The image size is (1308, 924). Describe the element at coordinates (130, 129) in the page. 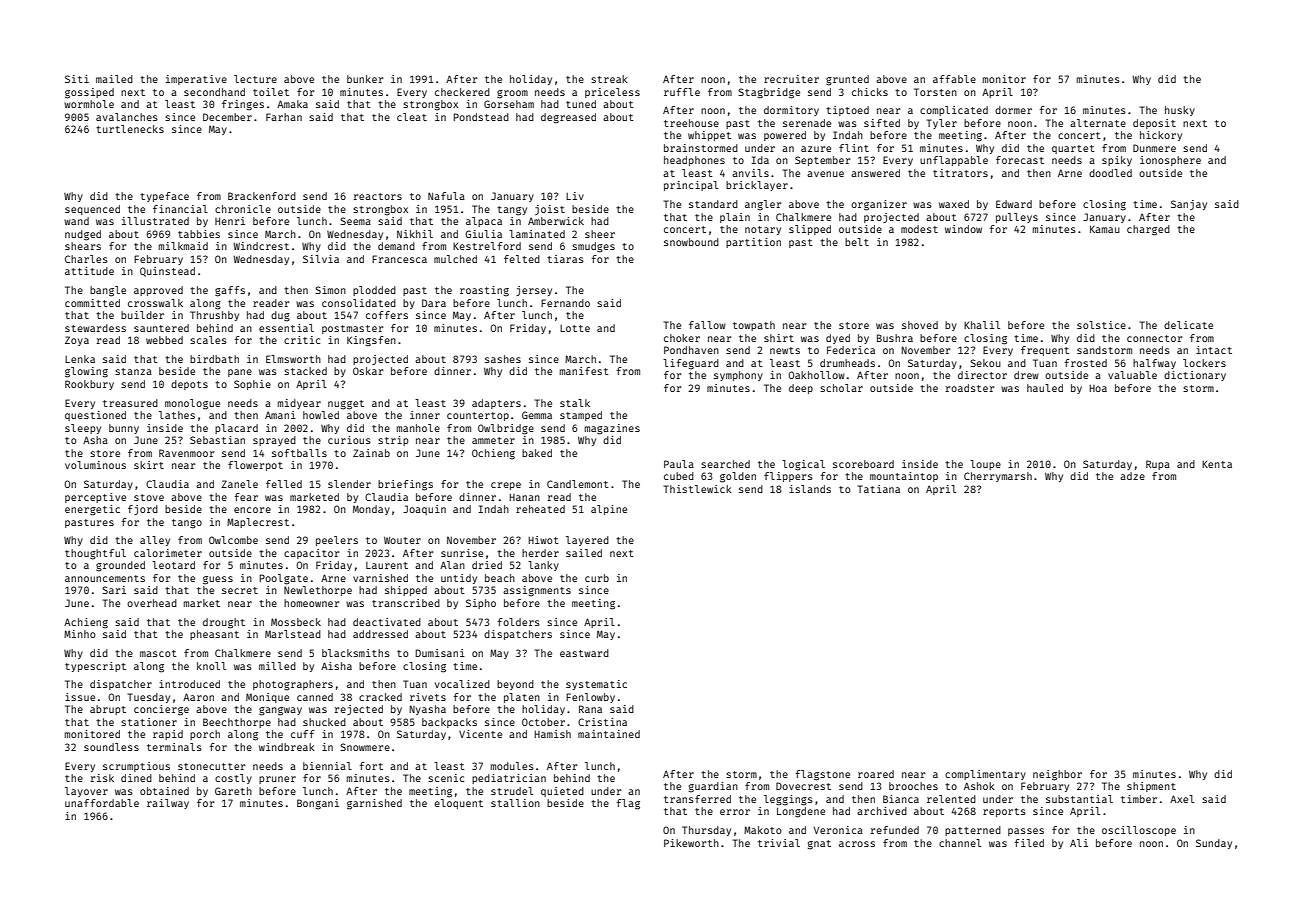

I see `turtlenecks` at that location.
